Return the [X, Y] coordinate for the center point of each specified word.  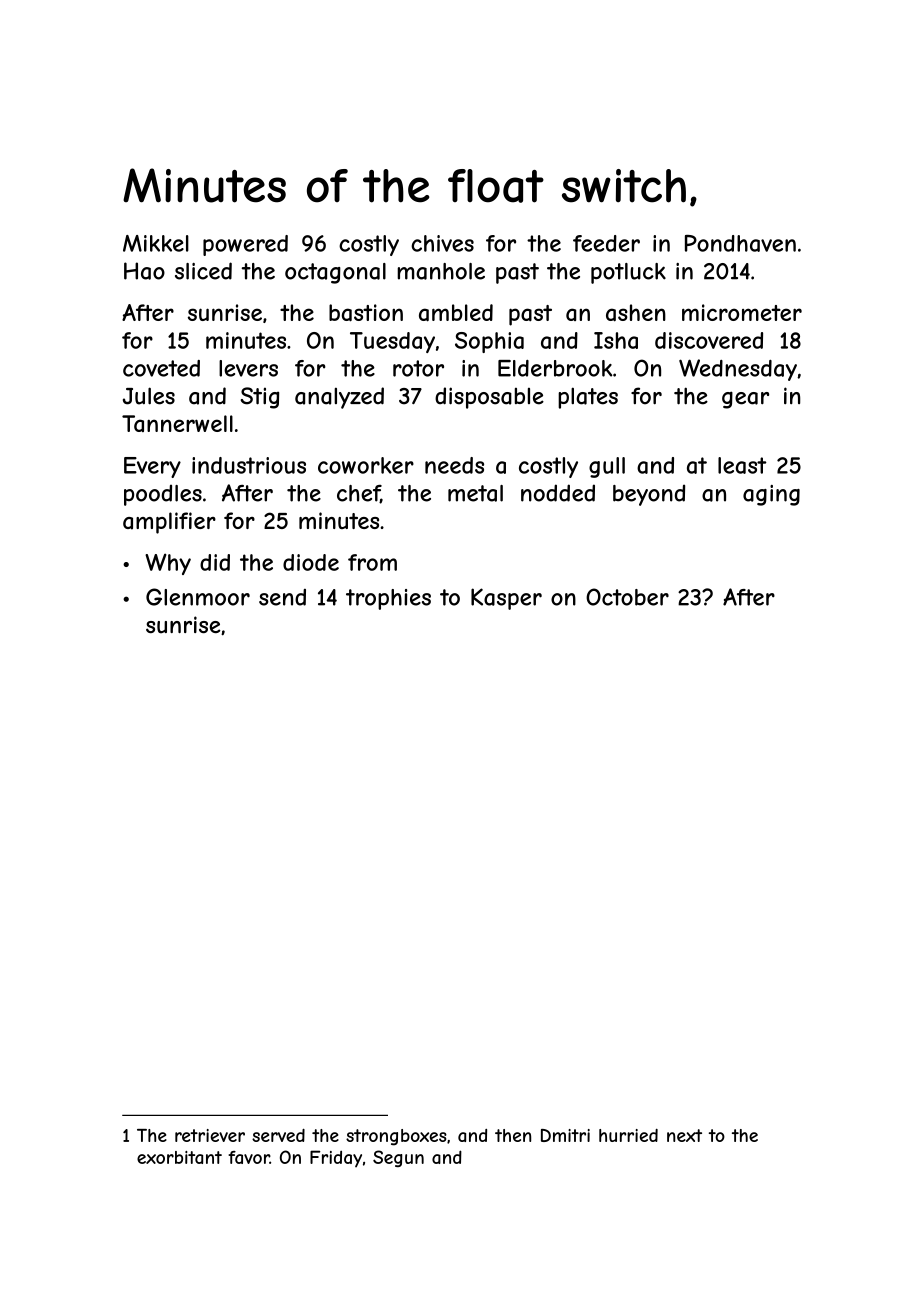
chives [442, 243]
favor [249, 1157]
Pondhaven [740, 243]
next [684, 1135]
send [282, 597]
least [742, 465]
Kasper [506, 599]
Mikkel [156, 243]
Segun [398, 1158]
